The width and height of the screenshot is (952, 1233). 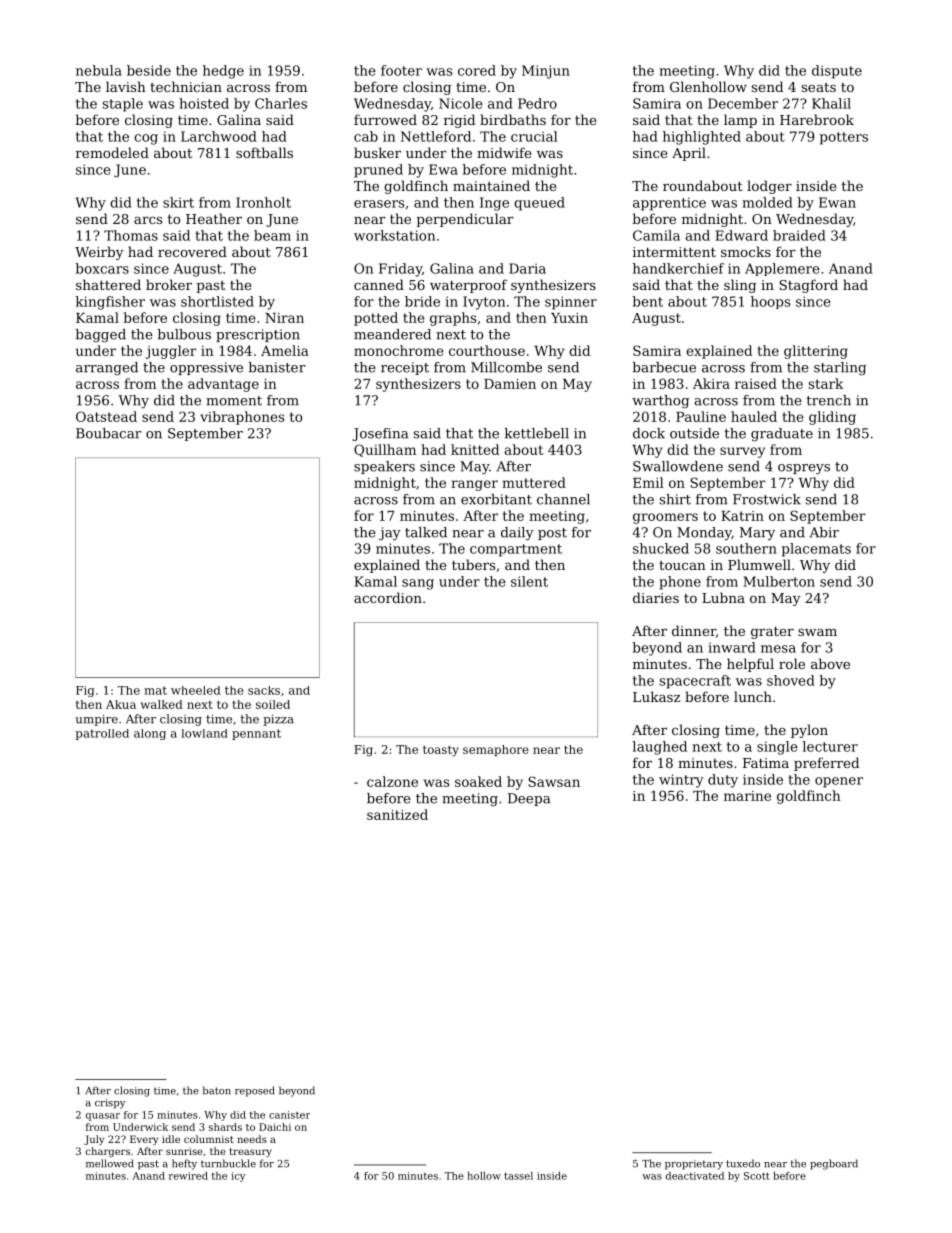 What do you see at coordinates (112, 152) in the screenshot?
I see `remodeled` at bounding box center [112, 152].
